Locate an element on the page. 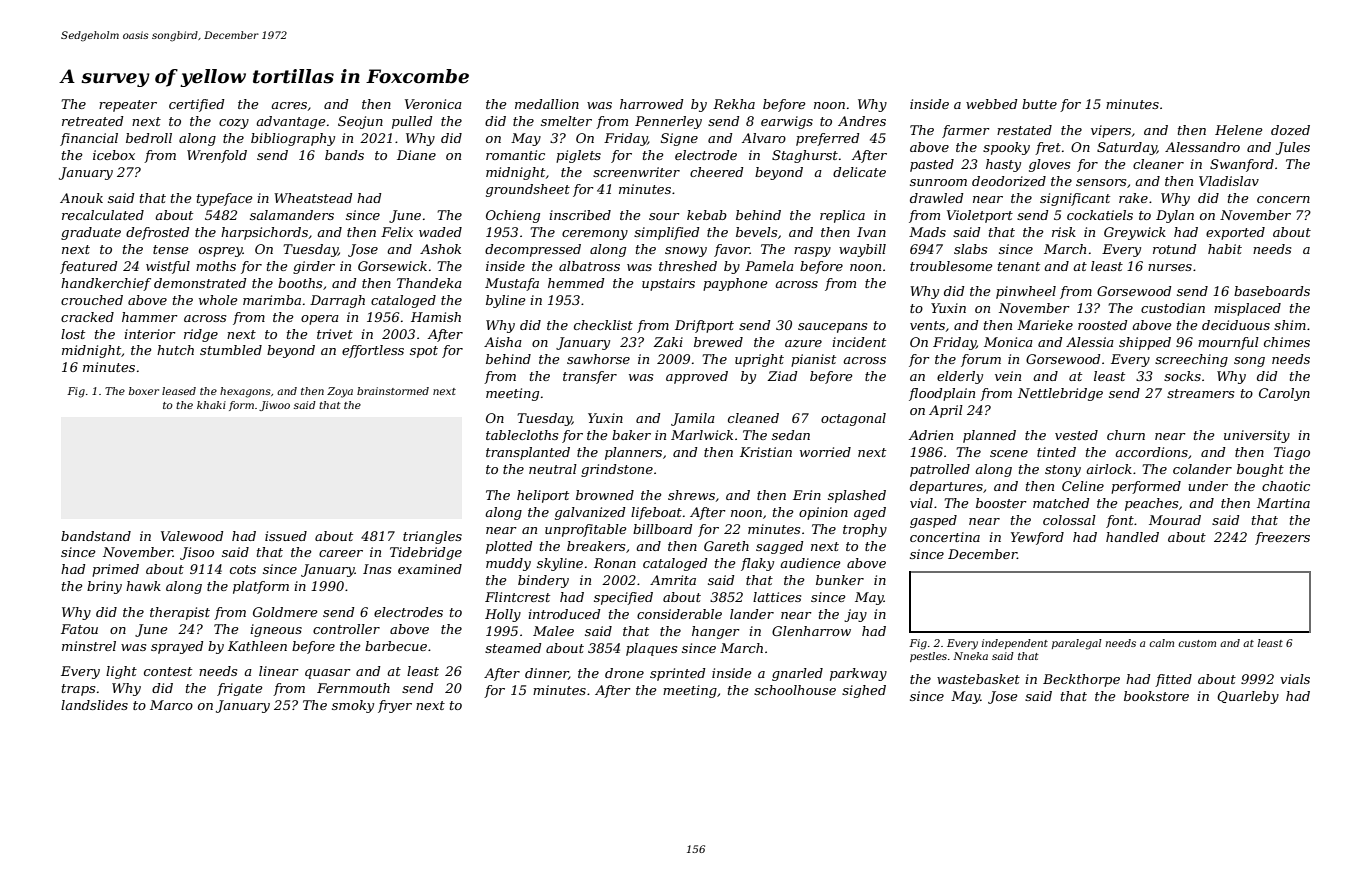 This page has width=1372, height=887. transplanted is located at coordinates (528, 453).
